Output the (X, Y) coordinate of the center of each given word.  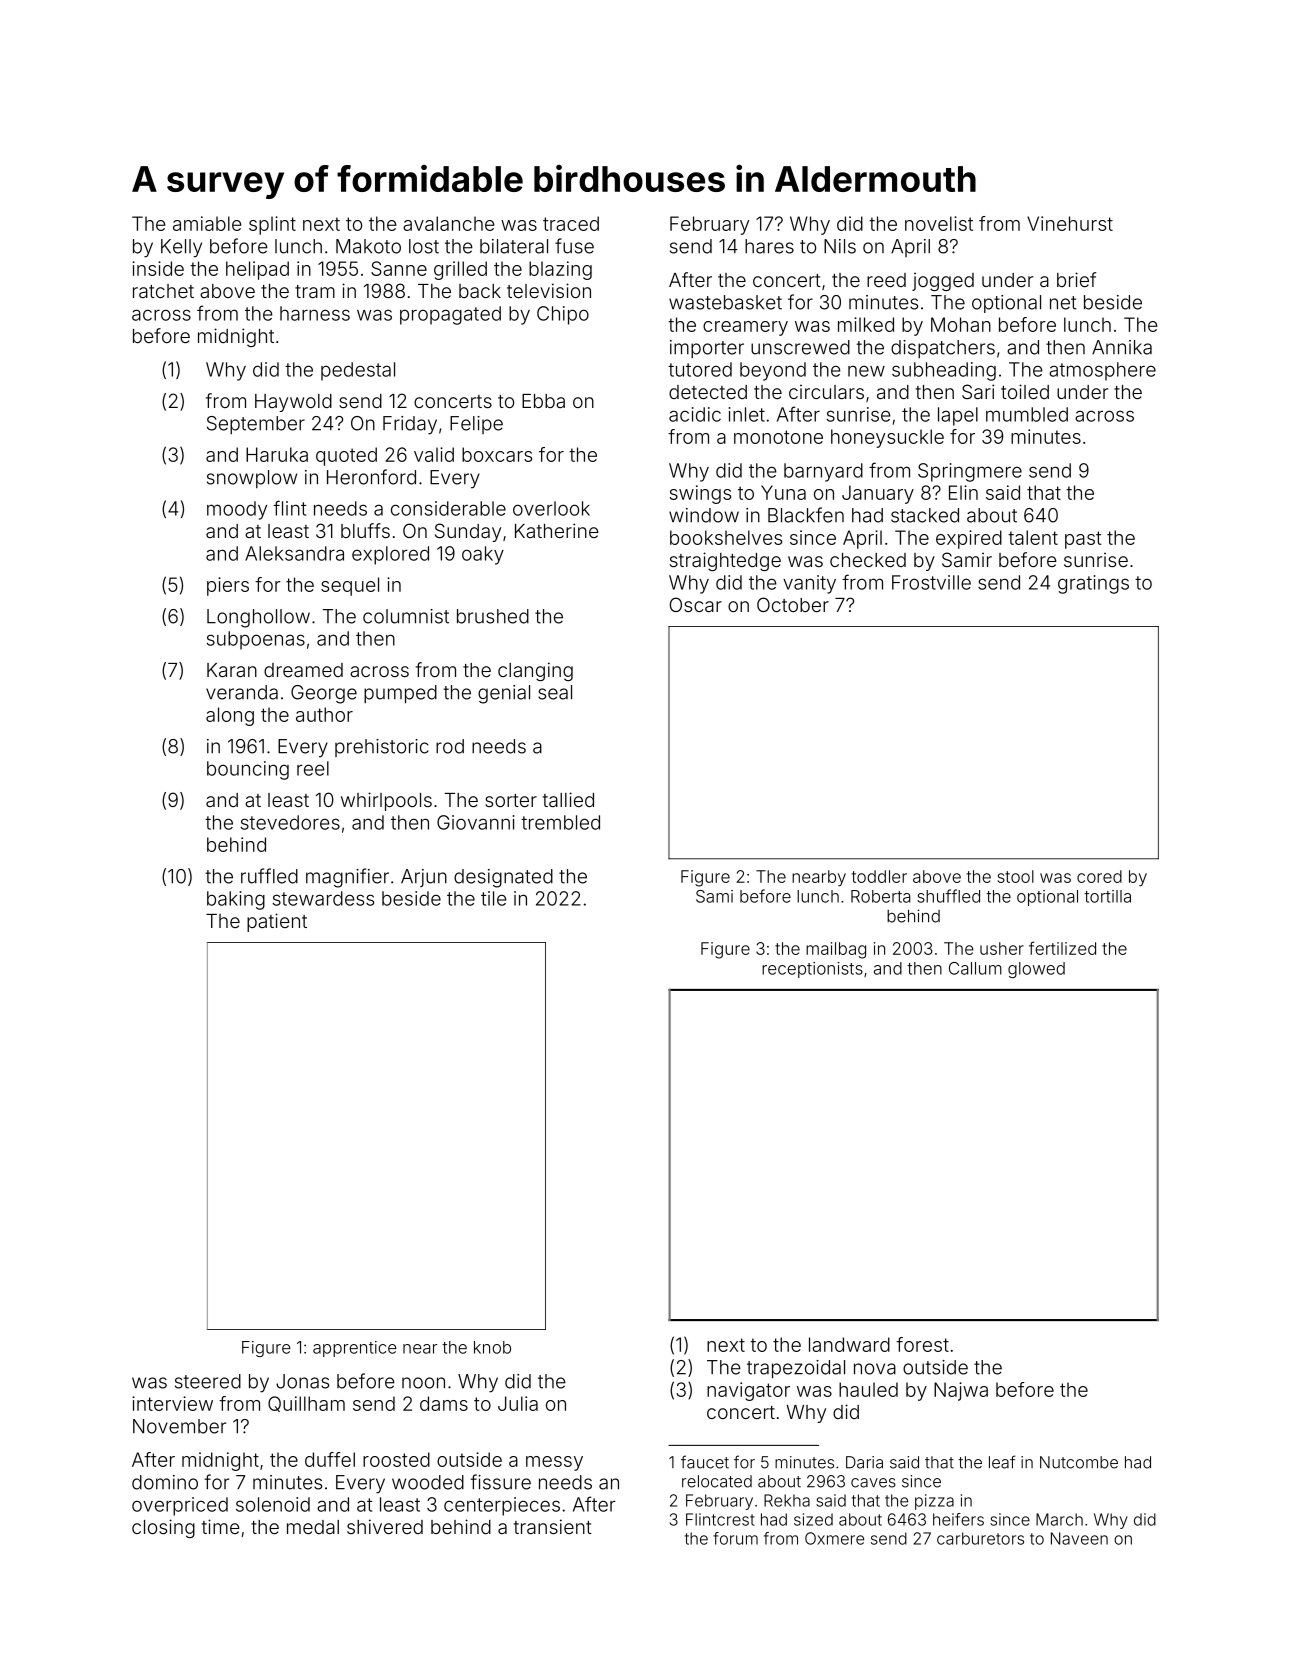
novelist (939, 223)
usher (1002, 948)
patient (277, 922)
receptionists (812, 970)
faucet (705, 1462)
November (179, 1426)
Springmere (970, 472)
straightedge (725, 561)
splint (272, 225)
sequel (350, 586)
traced (571, 223)
